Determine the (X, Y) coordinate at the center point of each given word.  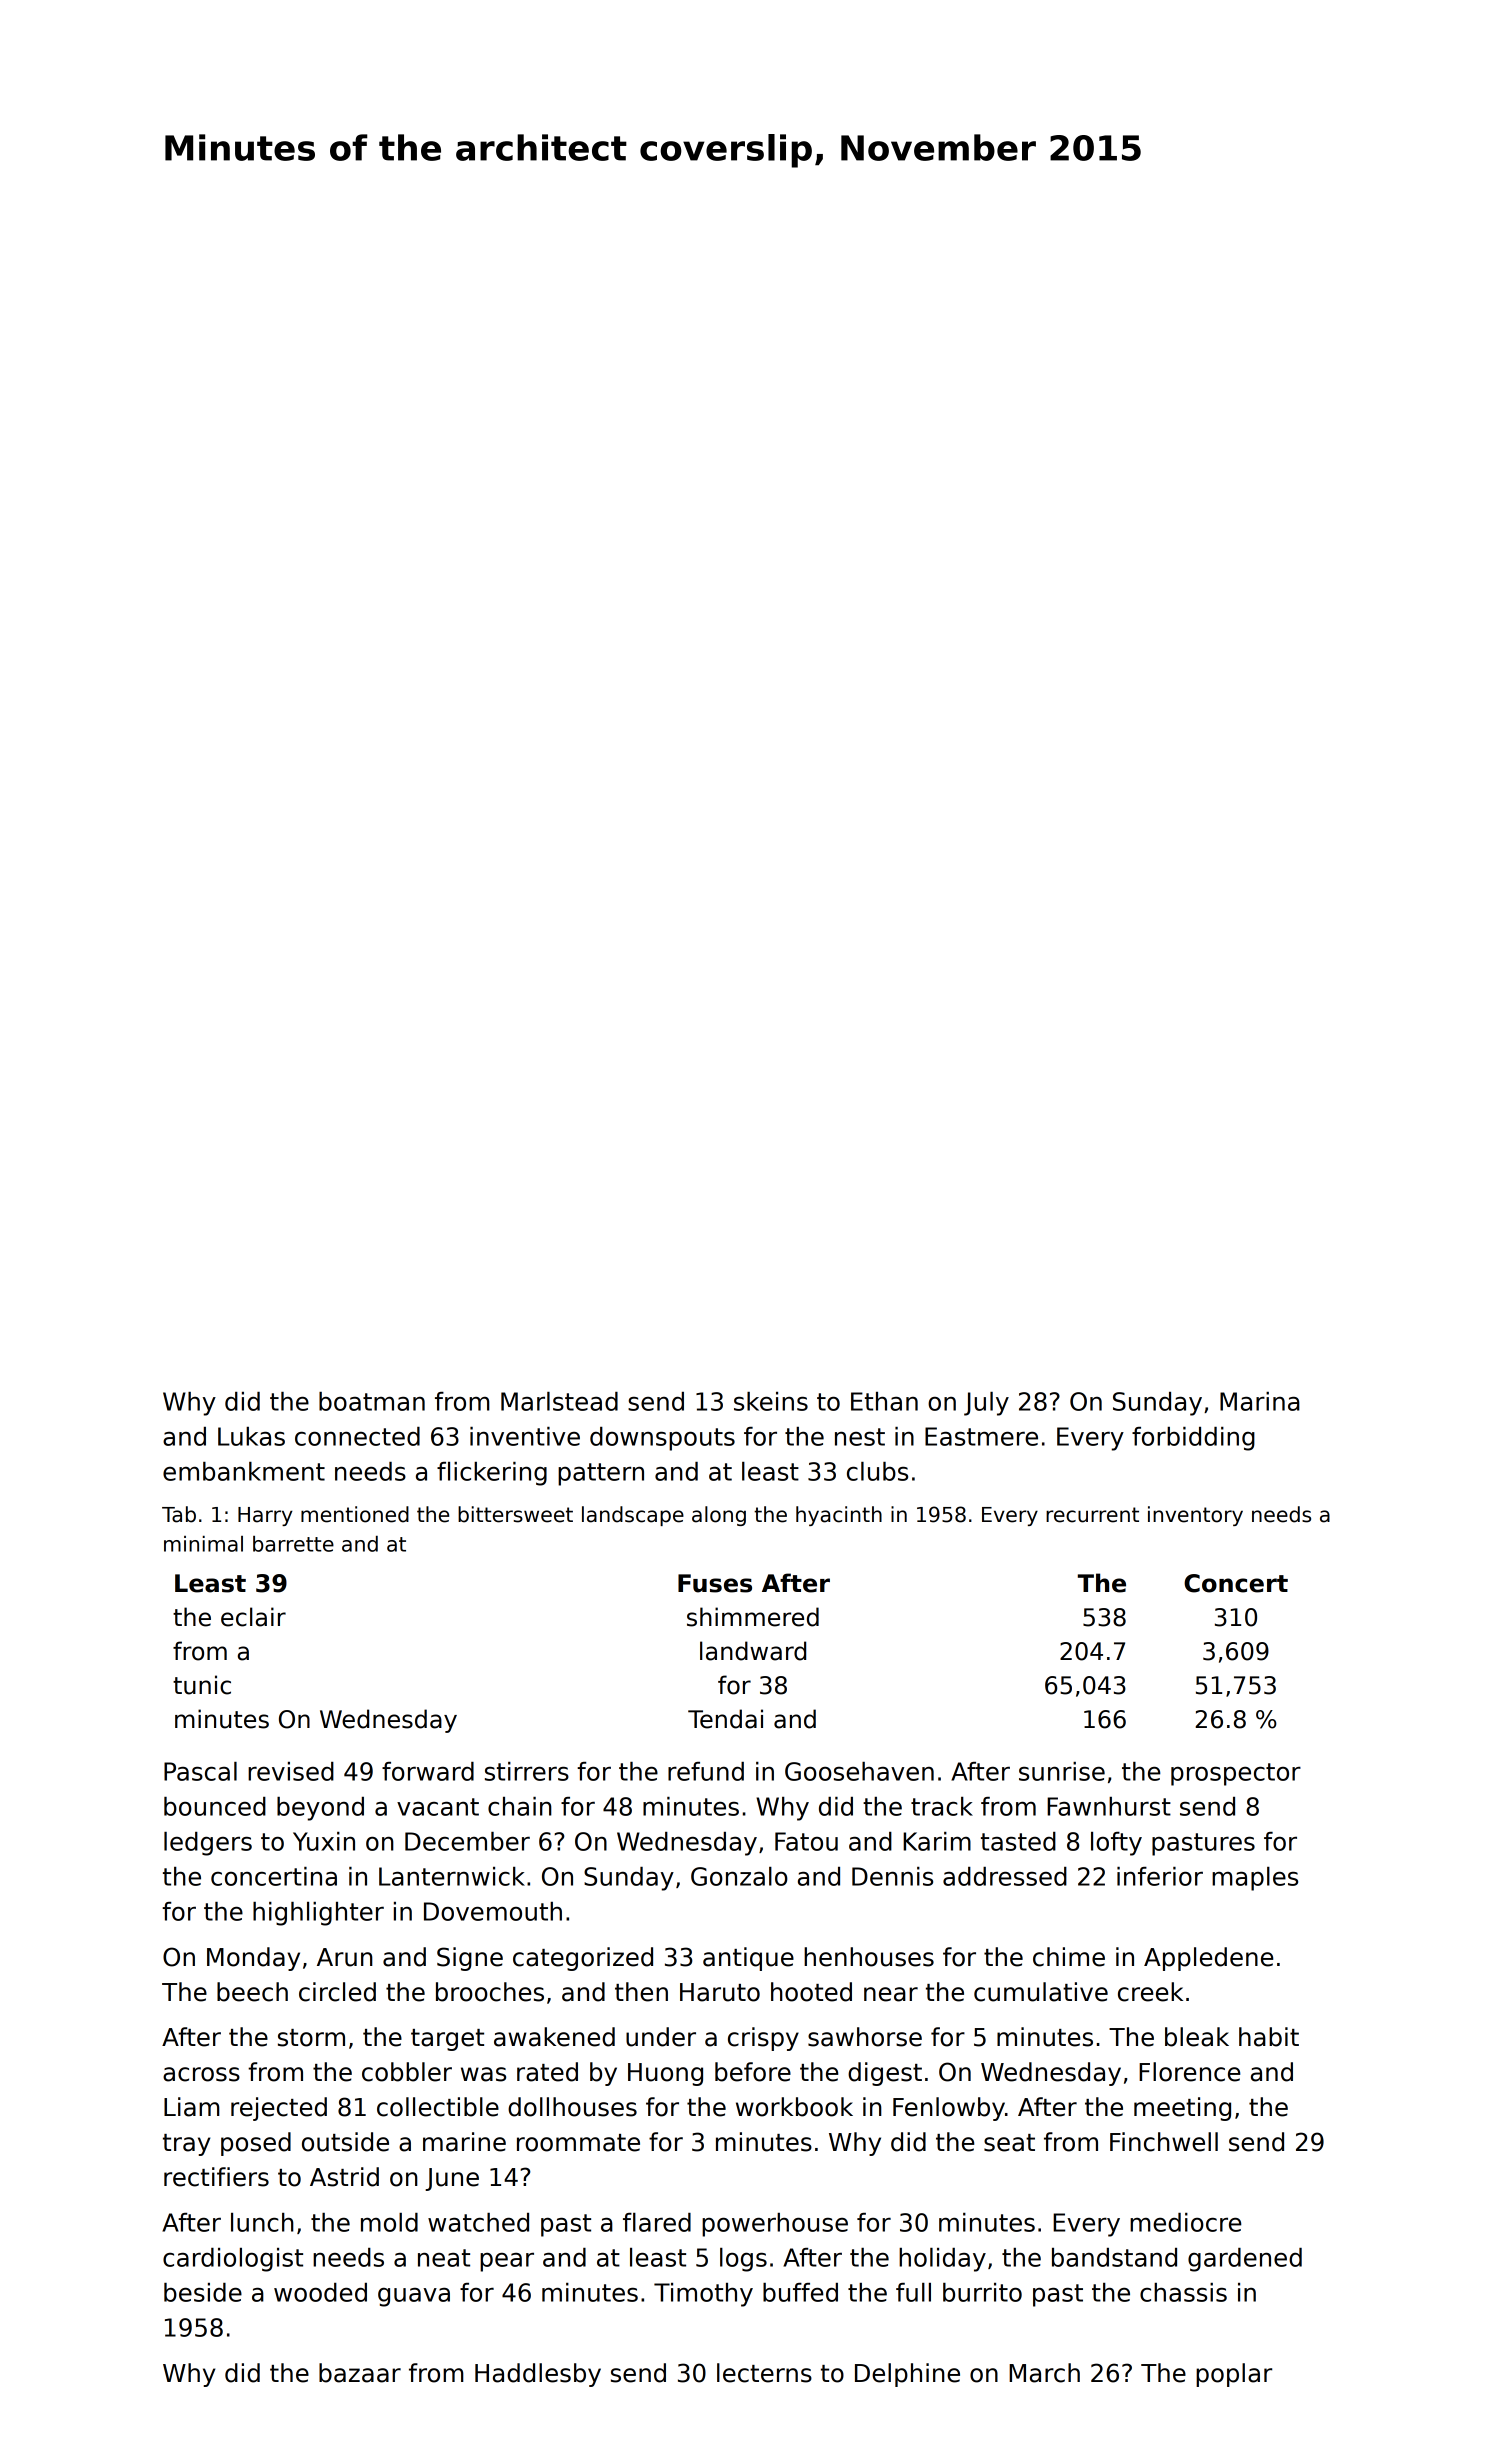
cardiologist (233, 2260)
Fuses (715, 1583)
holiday (942, 2260)
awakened (554, 2037)
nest (860, 1437)
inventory (1195, 1516)
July (986, 1404)
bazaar (360, 2373)
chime (1069, 1957)
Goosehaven (859, 1771)
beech (252, 1992)
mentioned (355, 1514)
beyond (320, 1809)
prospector (1236, 1774)
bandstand (1114, 2257)
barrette (293, 1544)
